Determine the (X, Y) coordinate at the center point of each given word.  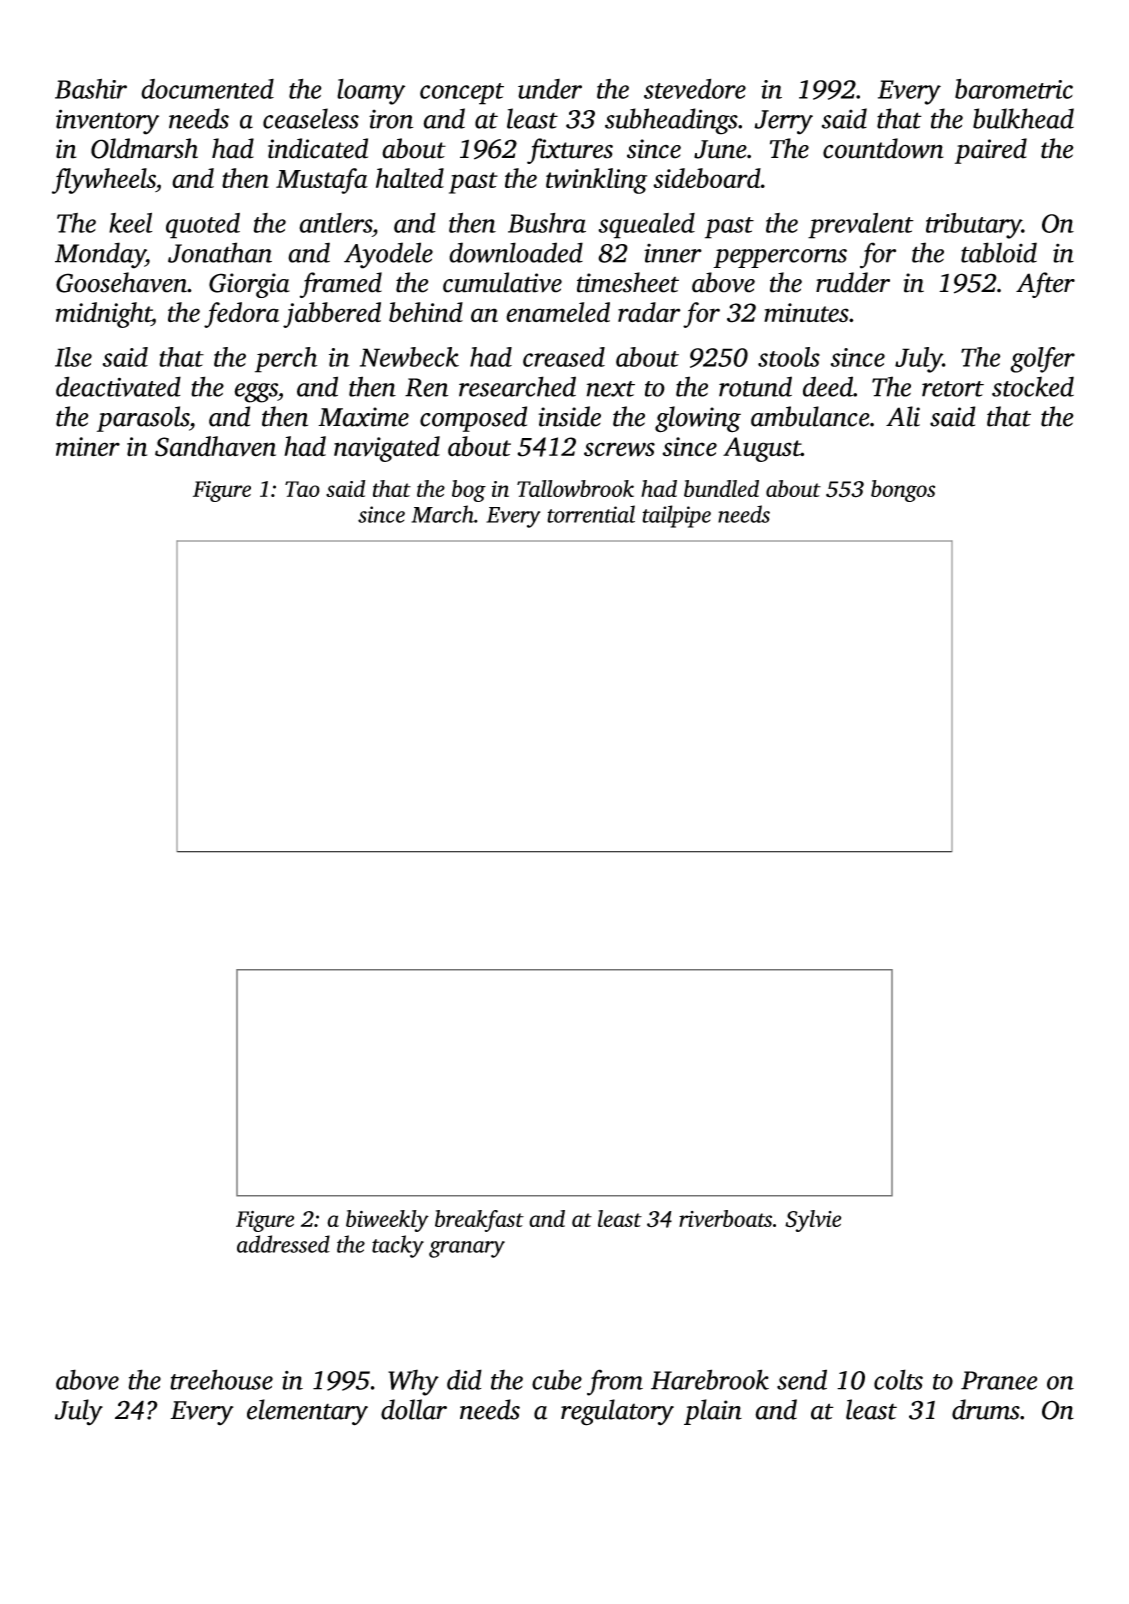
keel (130, 222)
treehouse (221, 1379)
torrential (591, 514)
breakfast (479, 1221)
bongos (903, 491)
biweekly (387, 1221)
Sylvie (813, 1221)
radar (649, 312)
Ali (903, 416)
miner (88, 447)
